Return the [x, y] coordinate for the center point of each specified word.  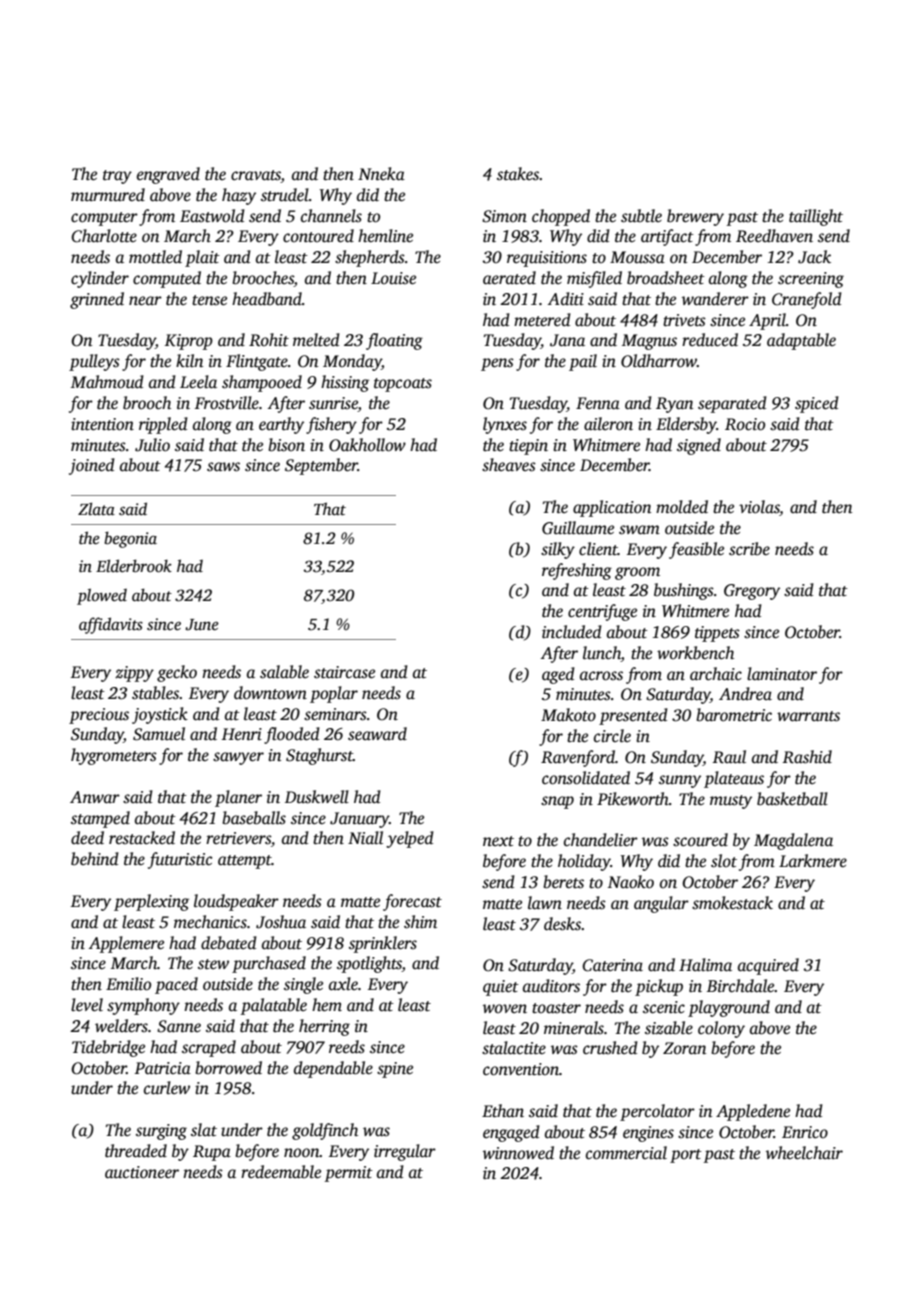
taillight [816, 217]
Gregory [752, 592]
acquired [768, 966]
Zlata [96, 509]
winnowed [518, 1153]
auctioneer [142, 1172]
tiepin [528, 447]
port [686, 1156]
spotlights [369, 964]
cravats [256, 176]
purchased [269, 964]
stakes [518, 174]
